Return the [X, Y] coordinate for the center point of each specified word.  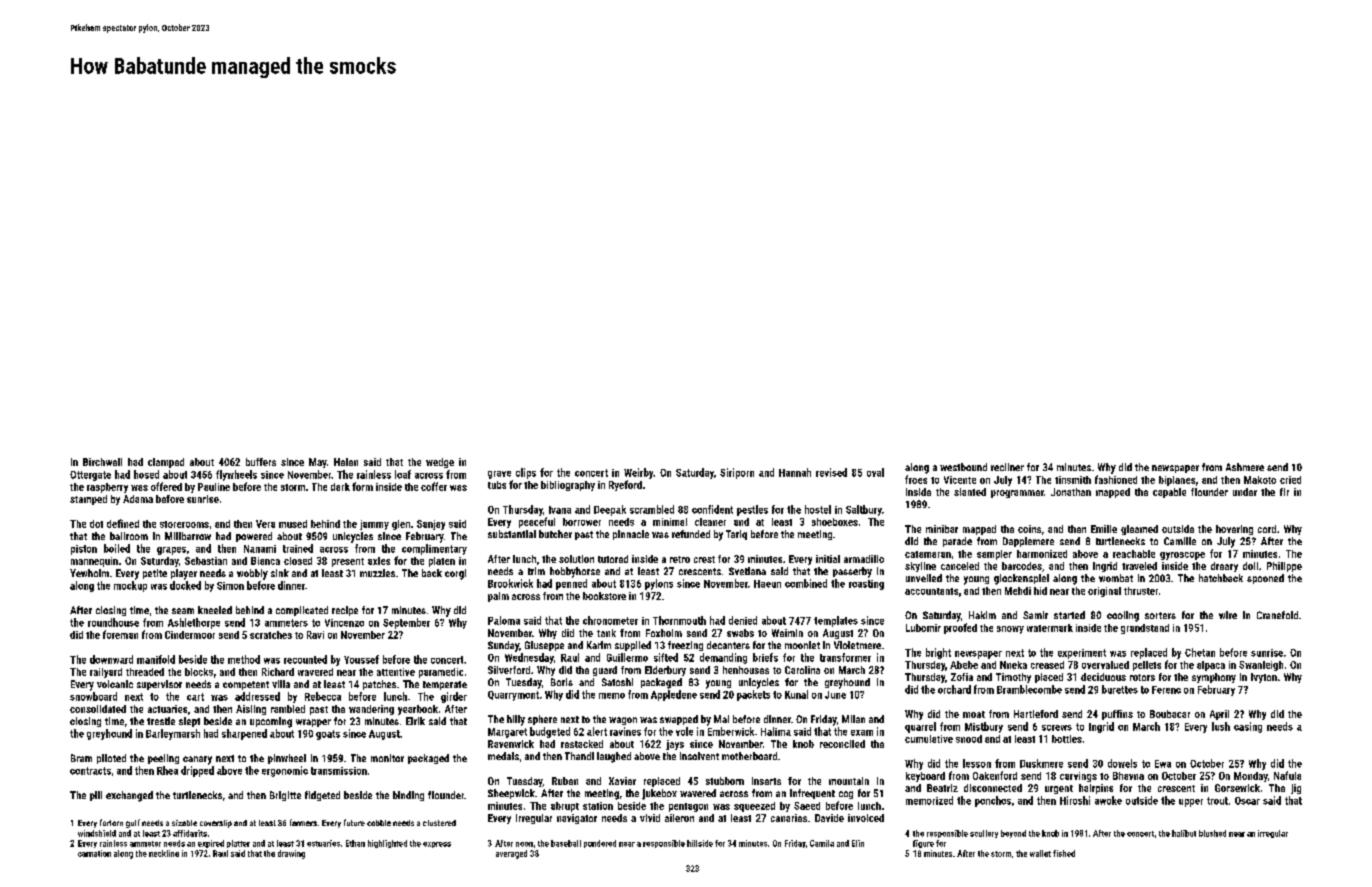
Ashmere [1245, 467]
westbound [963, 467]
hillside [700, 843]
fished [1064, 853]
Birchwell [102, 462]
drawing [291, 854]
